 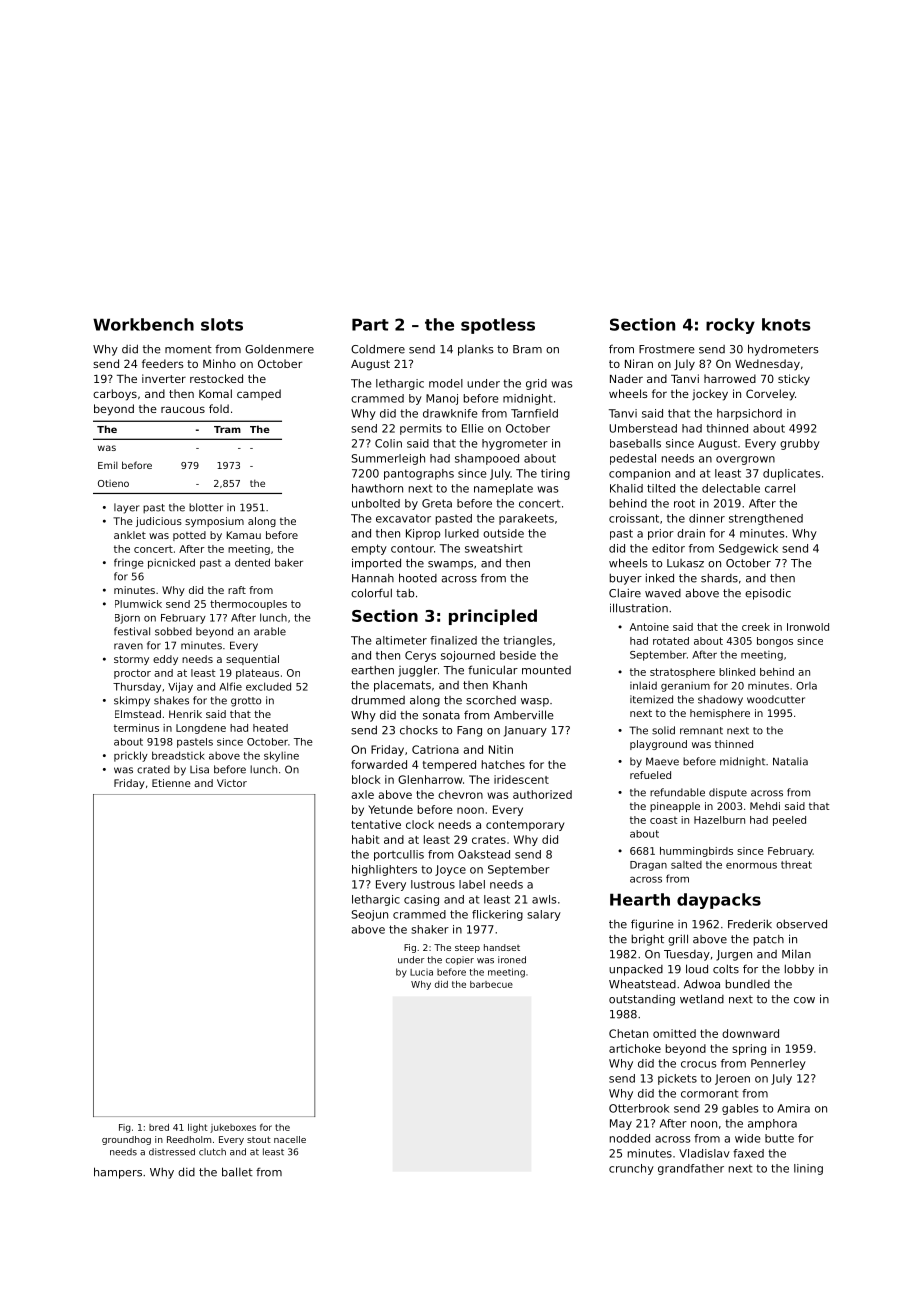 I want to click on grandfather, so click(x=691, y=1169).
